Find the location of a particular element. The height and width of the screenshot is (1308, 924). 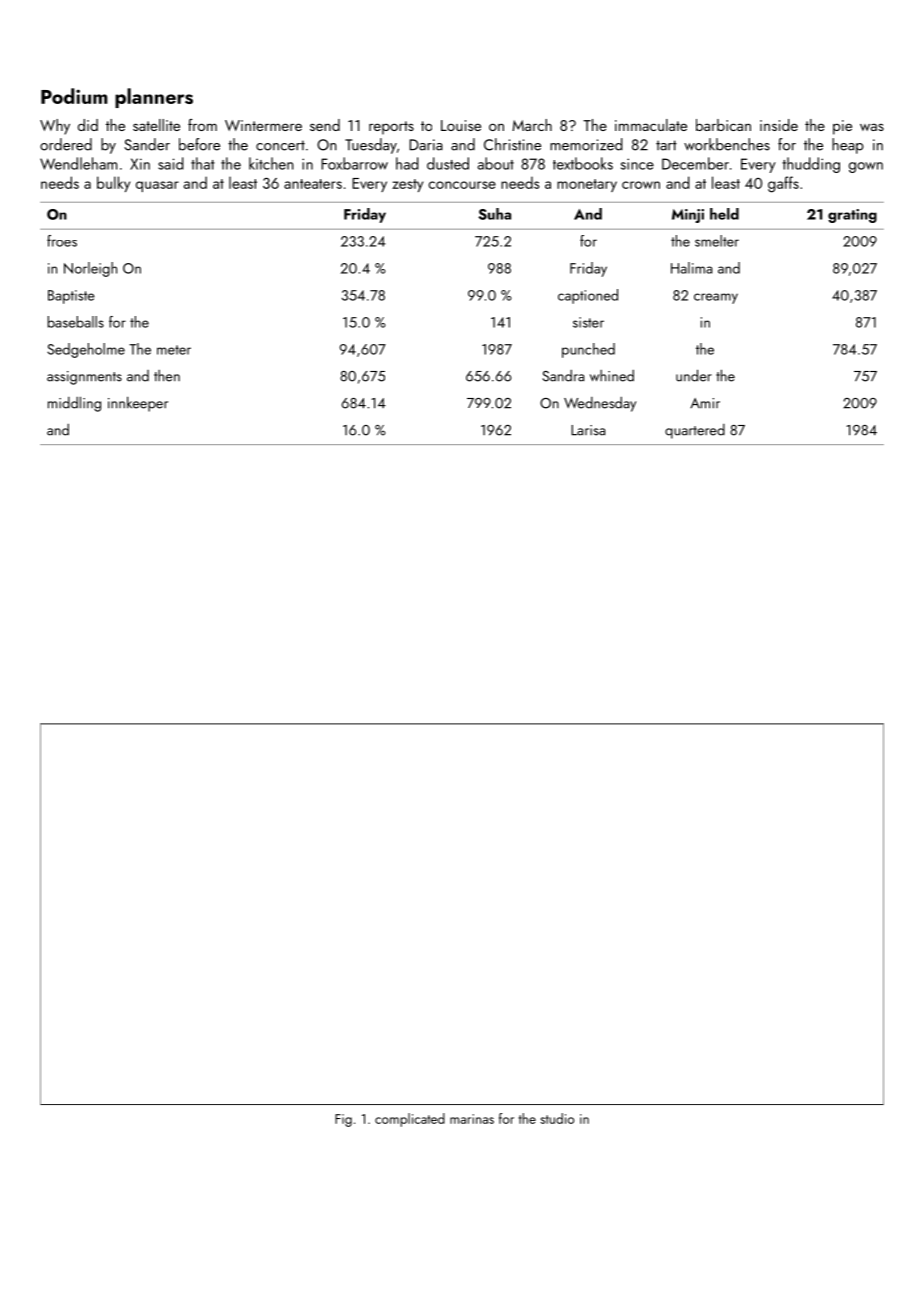

barbican is located at coordinates (723, 125).
